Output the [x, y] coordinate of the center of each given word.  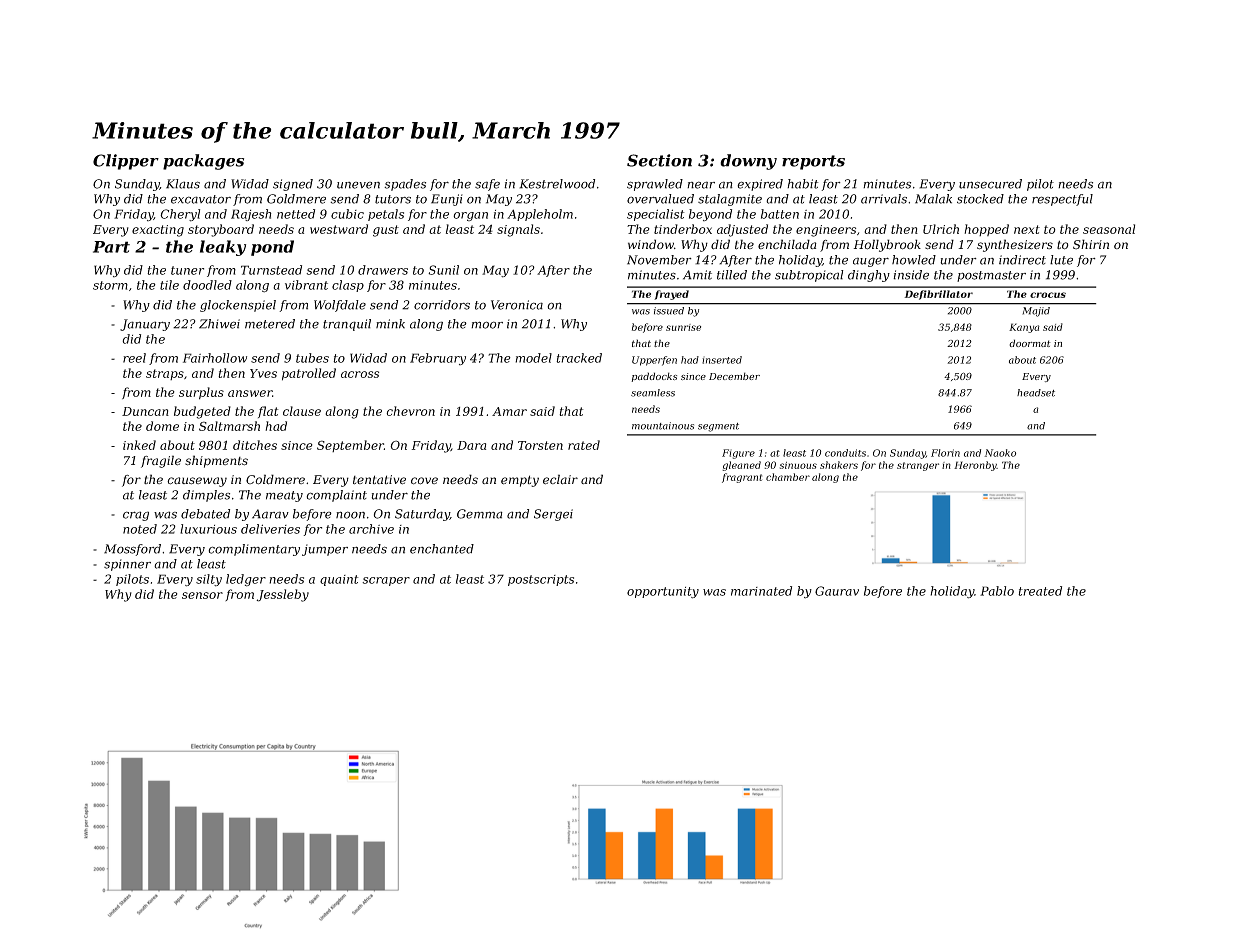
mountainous [663, 426]
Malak [933, 199]
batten [780, 214]
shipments [216, 461]
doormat [1030, 343]
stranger [918, 466]
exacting [158, 231]
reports [813, 162]
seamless [653, 393]
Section [659, 160]
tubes [312, 358]
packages [203, 162]
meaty [284, 496]
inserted [722, 360]
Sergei [553, 515]
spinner [127, 565]
